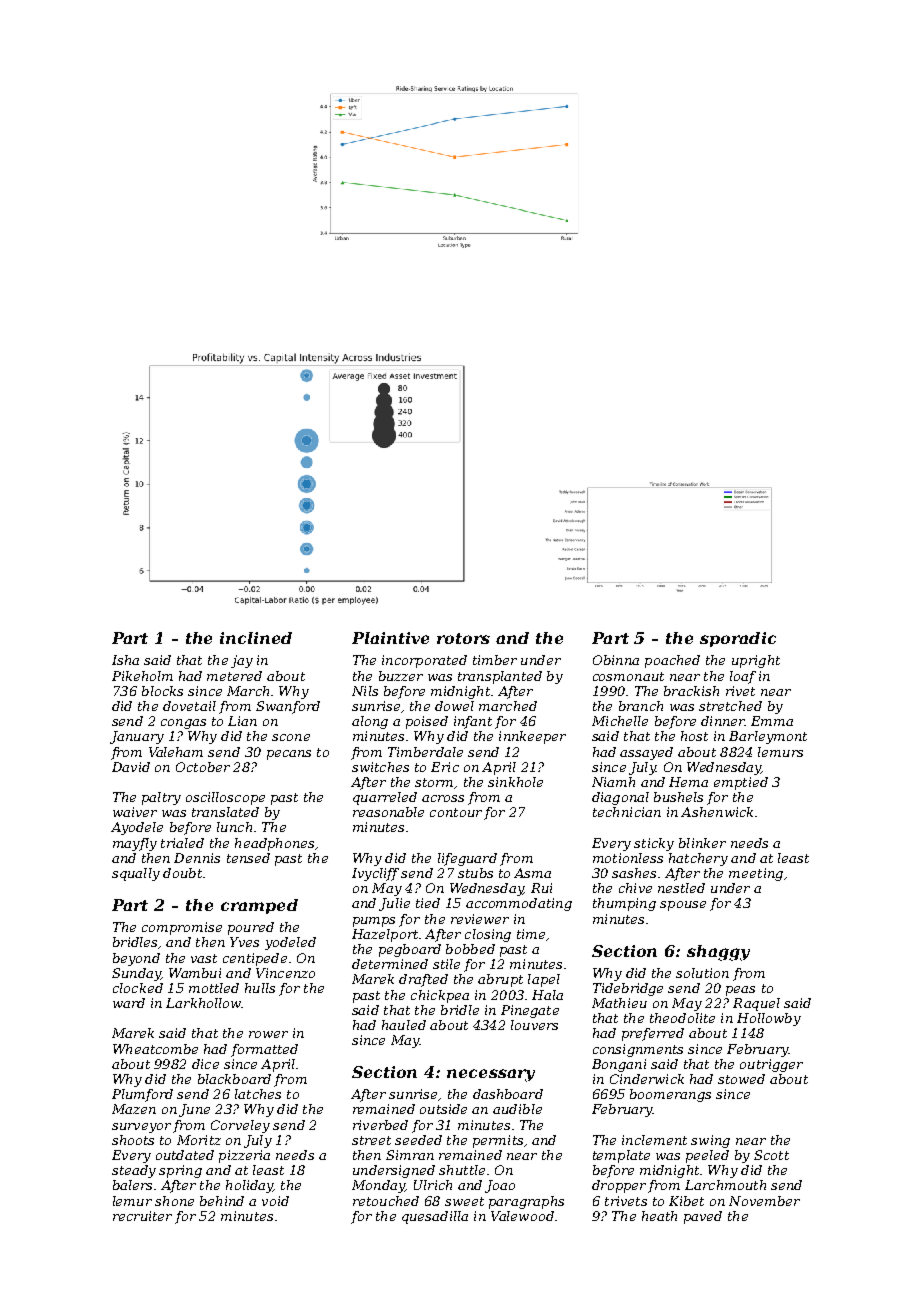 The height and width of the image is (1308, 924). Describe the element at coordinates (371, 1140) in the image. I see `street` at that location.
